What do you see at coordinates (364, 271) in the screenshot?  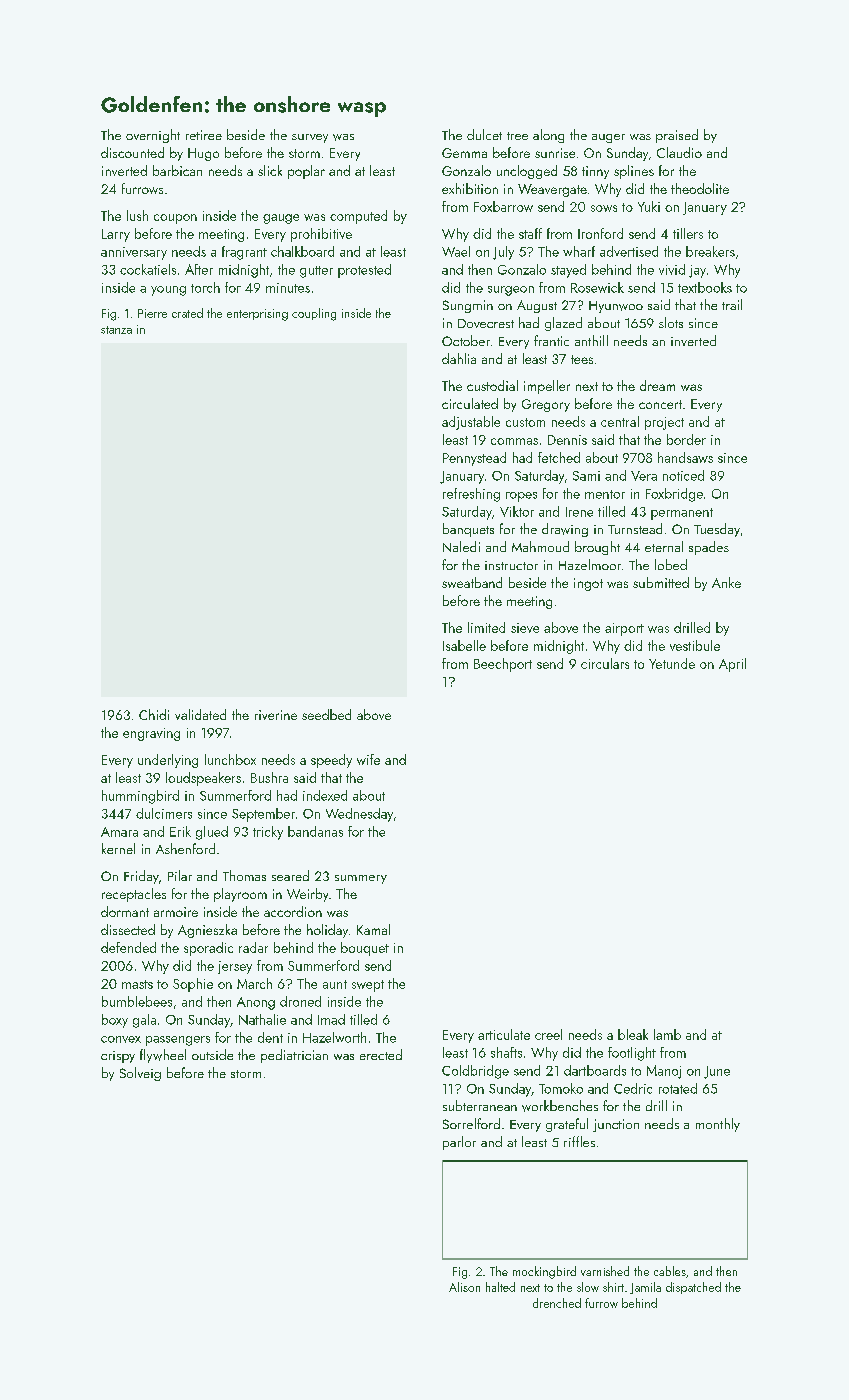 I see `protested` at bounding box center [364, 271].
